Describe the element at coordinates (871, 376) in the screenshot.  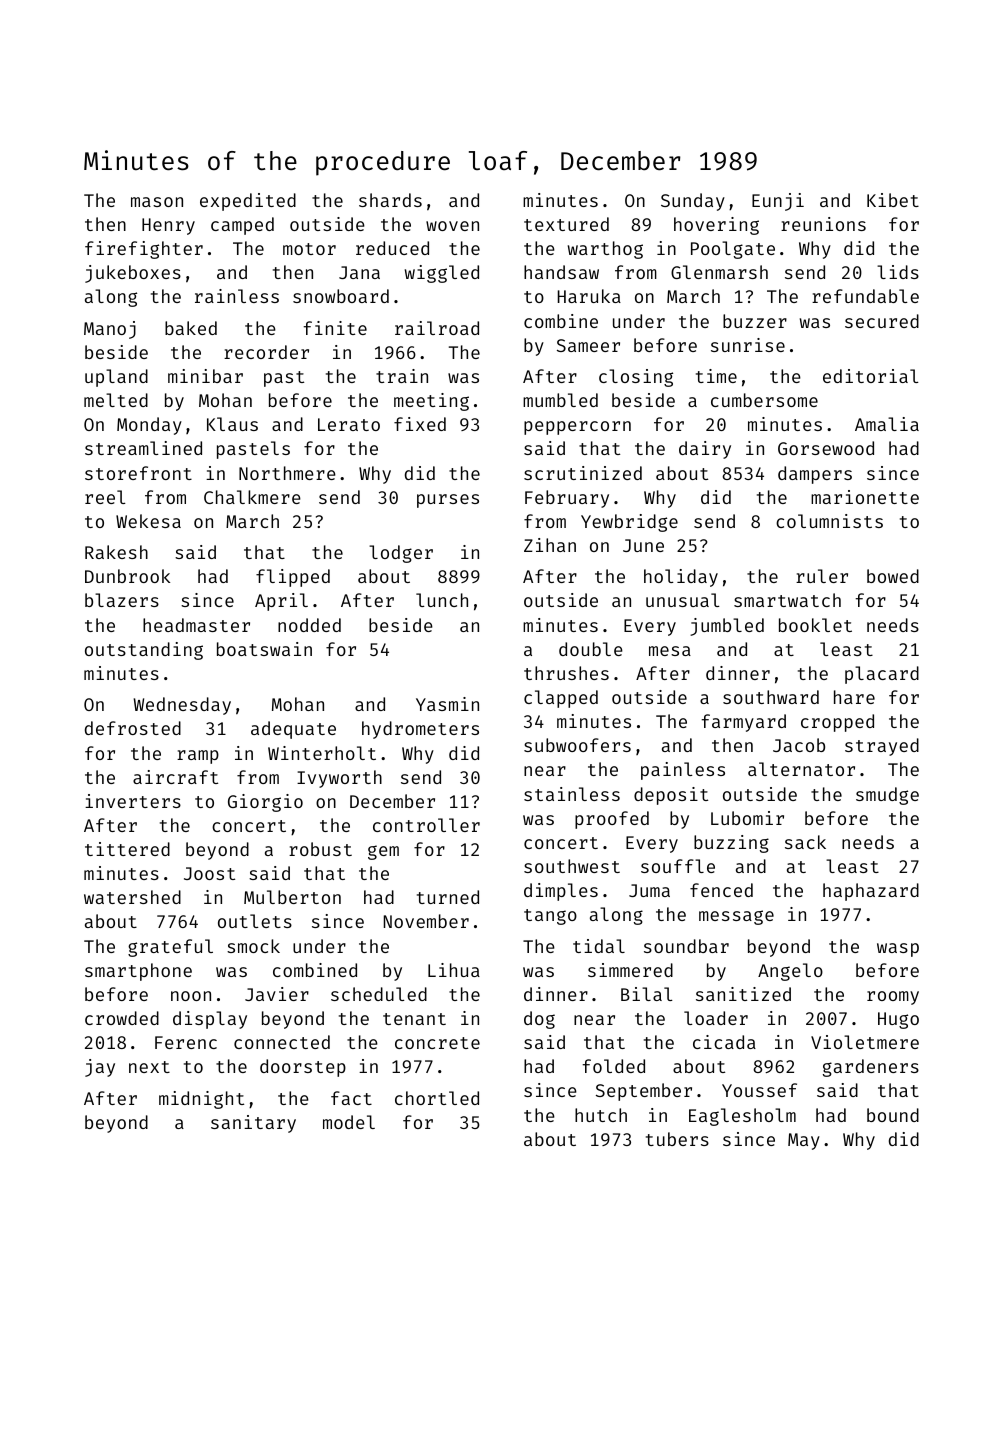
I see `editorial` at that location.
